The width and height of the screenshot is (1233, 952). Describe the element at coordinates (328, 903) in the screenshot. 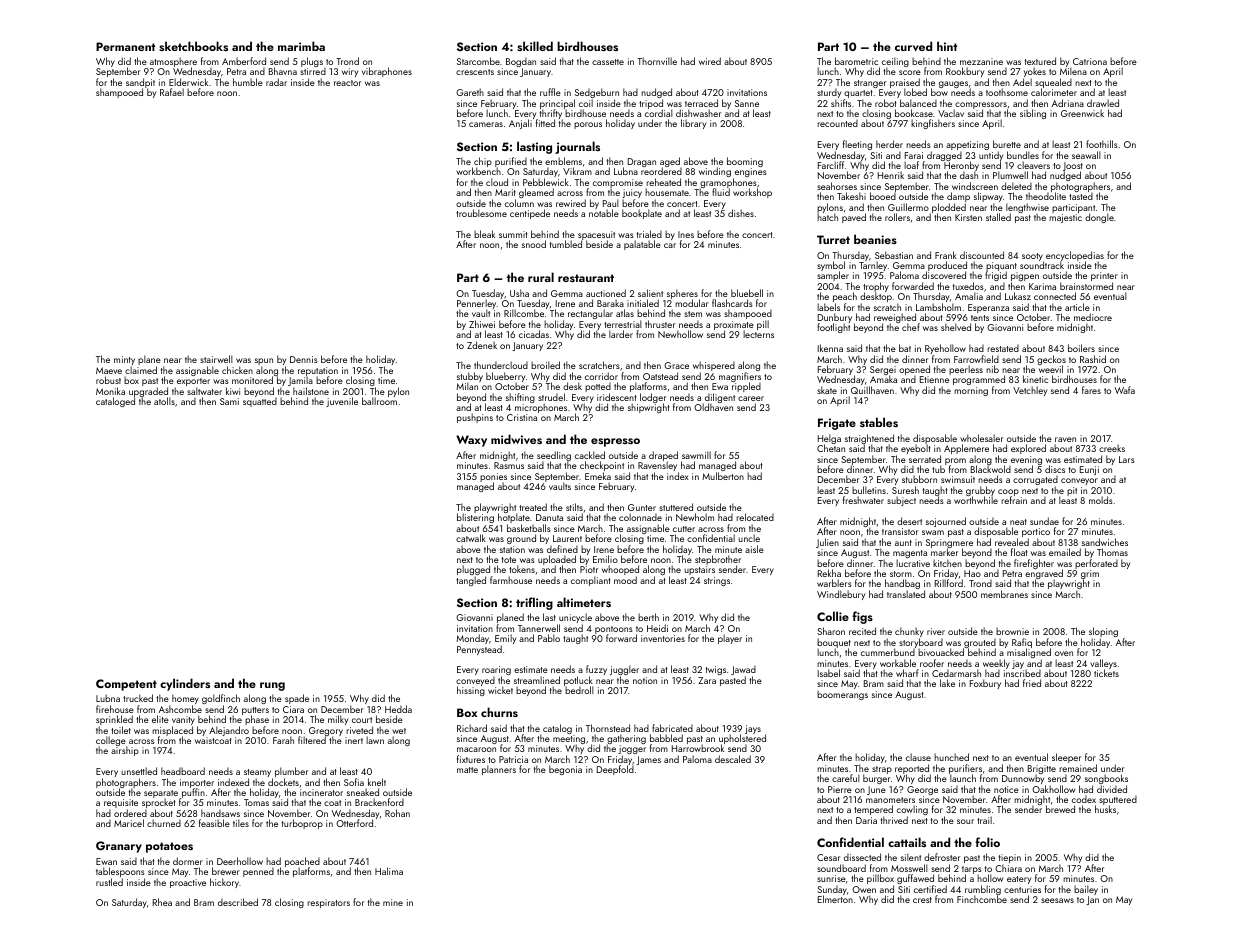

I see `respirators` at that location.
